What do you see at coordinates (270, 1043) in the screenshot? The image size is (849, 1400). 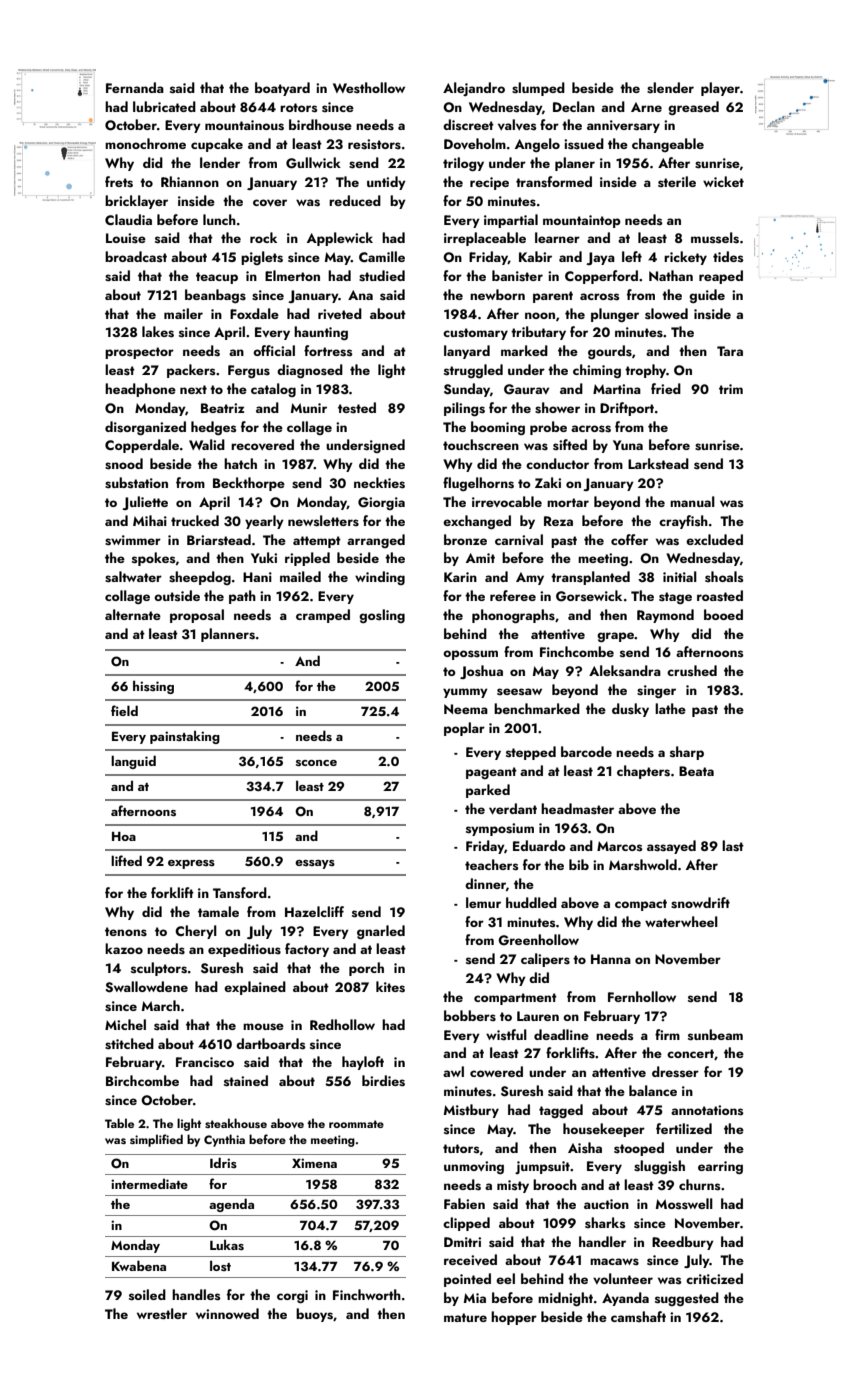 I see `dartboards` at bounding box center [270, 1043].
